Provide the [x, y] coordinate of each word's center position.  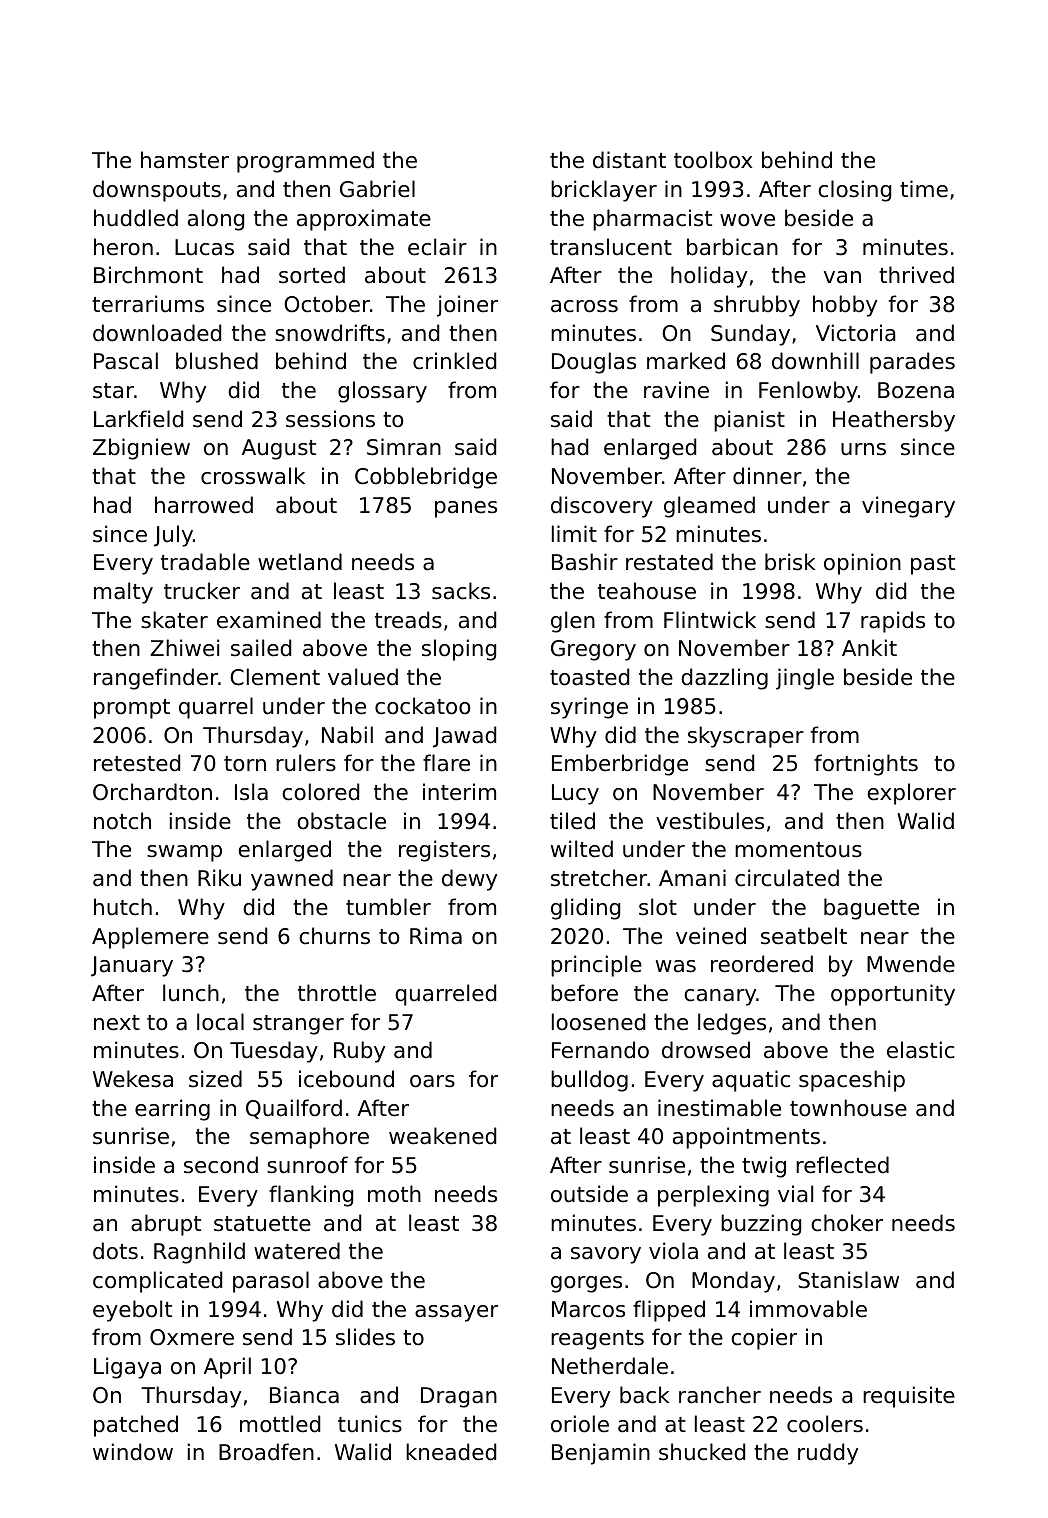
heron [123, 247]
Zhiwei [184, 648]
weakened [442, 1136]
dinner [767, 476]
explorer [911, 794]
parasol [271, 1282]
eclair [437, 247]
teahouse [647, 591]
